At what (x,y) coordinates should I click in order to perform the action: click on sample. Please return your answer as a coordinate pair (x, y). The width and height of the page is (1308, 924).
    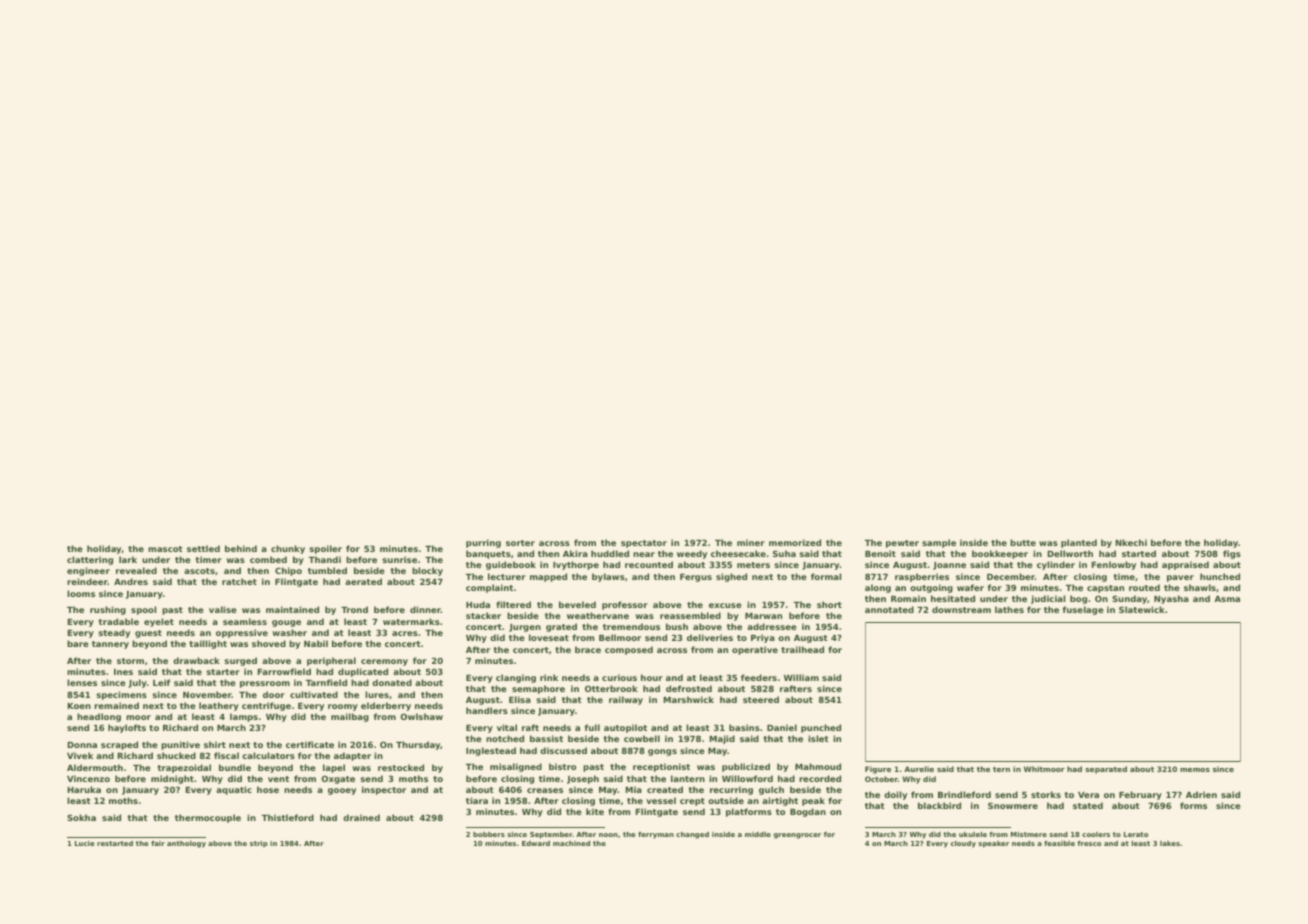
    Looking at the image, I should click on (939, 543).
